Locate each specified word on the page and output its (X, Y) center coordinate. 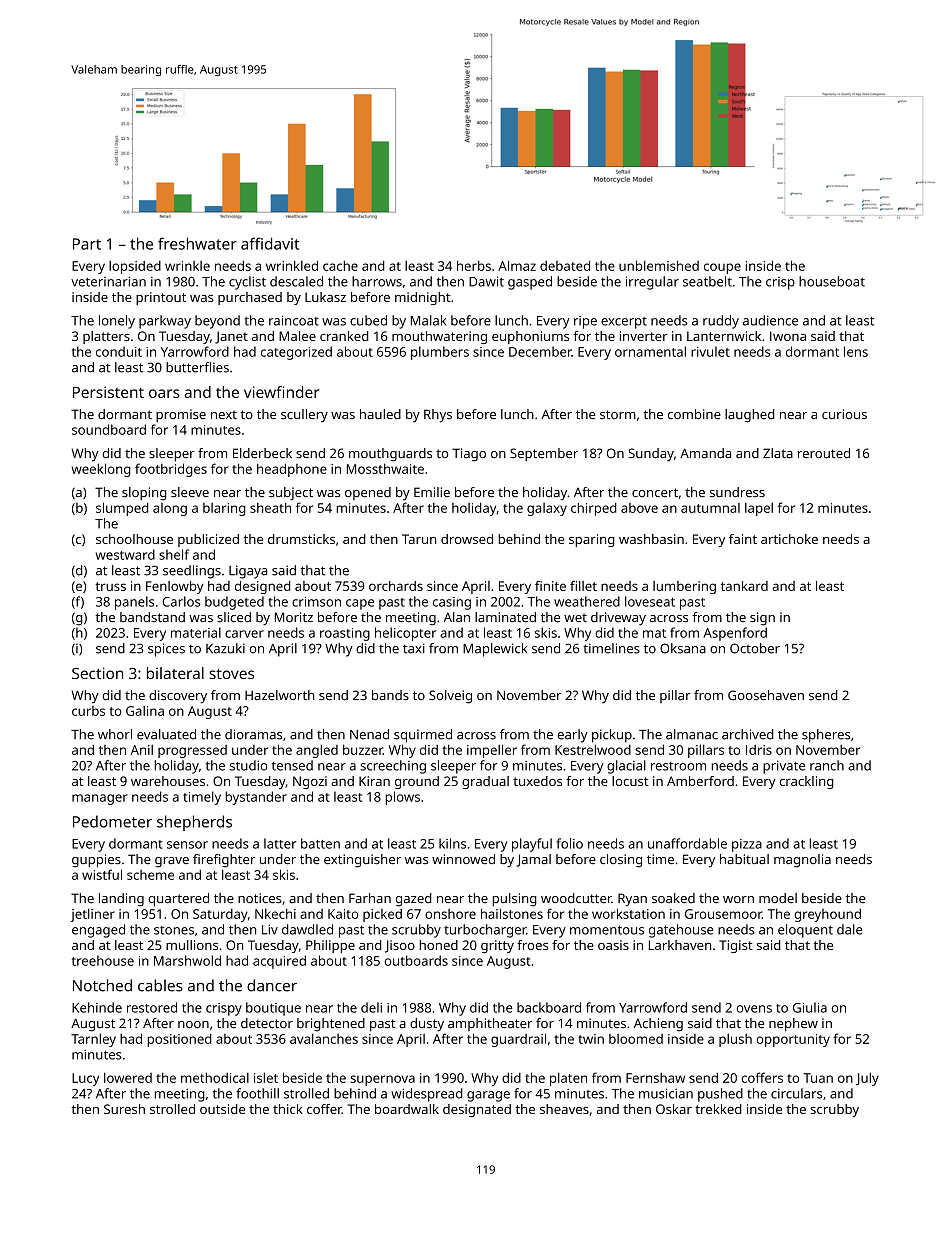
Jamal (534, 860)
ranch (827, 765)
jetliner (92, 915)
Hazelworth (279, 695)
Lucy (85, 1079)
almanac (692, 734)
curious (844, 414)
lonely (117, 322)
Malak (428, 320)
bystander (256, 798)
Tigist (736, 946)
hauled (380, 414)
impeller (492, 751)
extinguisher (362, 861)
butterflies (197, 367)
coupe (722, 268)
